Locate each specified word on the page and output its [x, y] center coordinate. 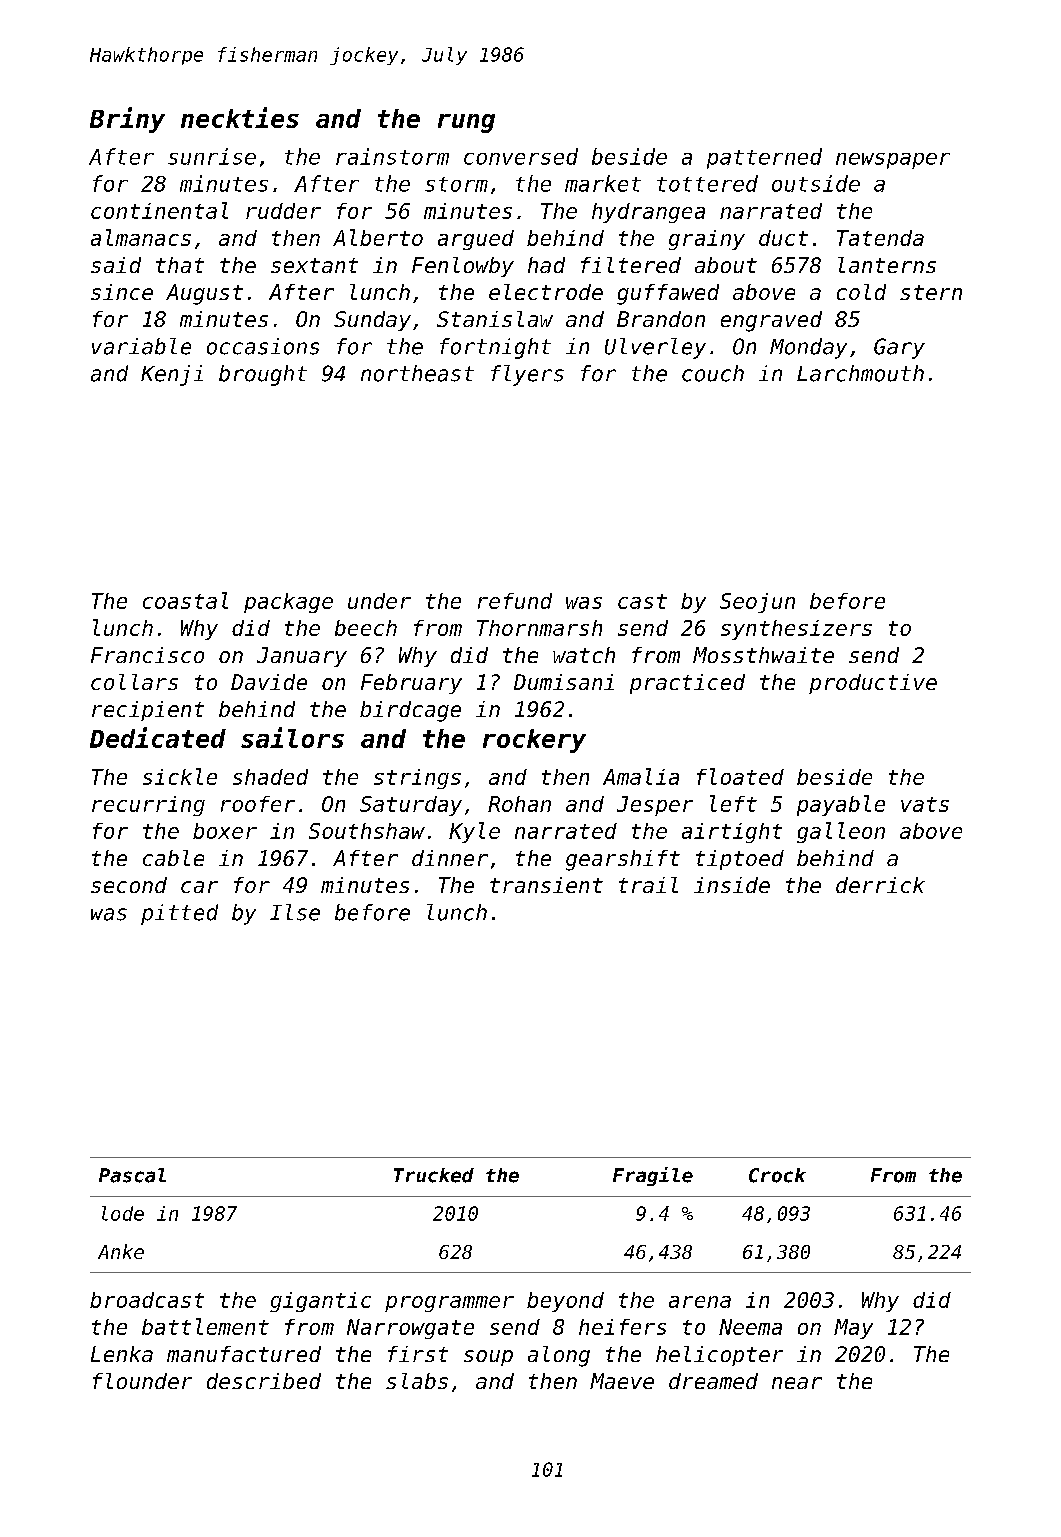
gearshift [623, 860]
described [264, 1381]
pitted [179, 914]
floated [740, 776]
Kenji [172, 375]
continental [159, 210]
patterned [764, 158]
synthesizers [796, 630]
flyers [527, 375]
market [603, 183]
